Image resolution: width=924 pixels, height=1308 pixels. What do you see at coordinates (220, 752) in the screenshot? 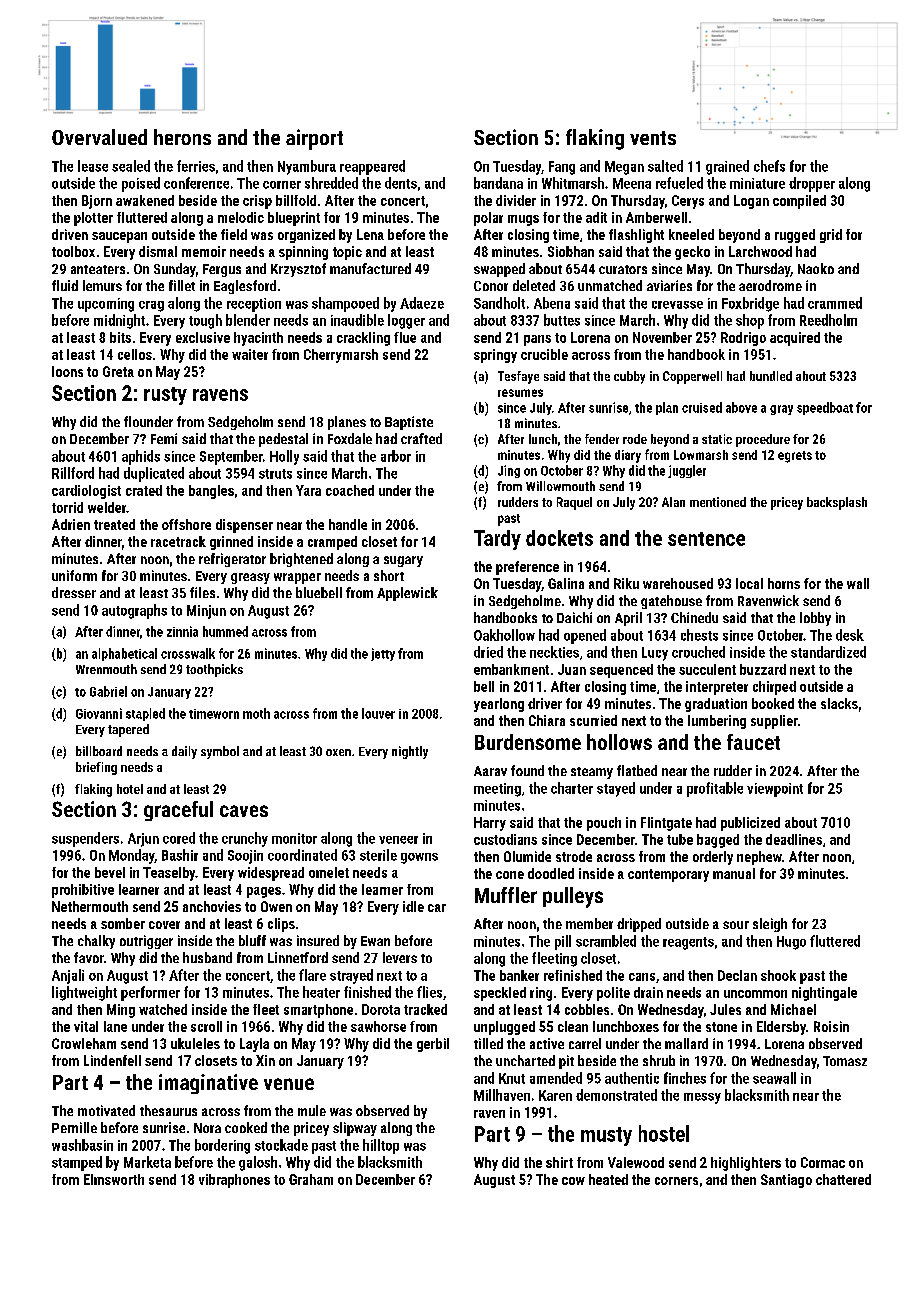
I see `symbol` at bounding box center [220, 752].
